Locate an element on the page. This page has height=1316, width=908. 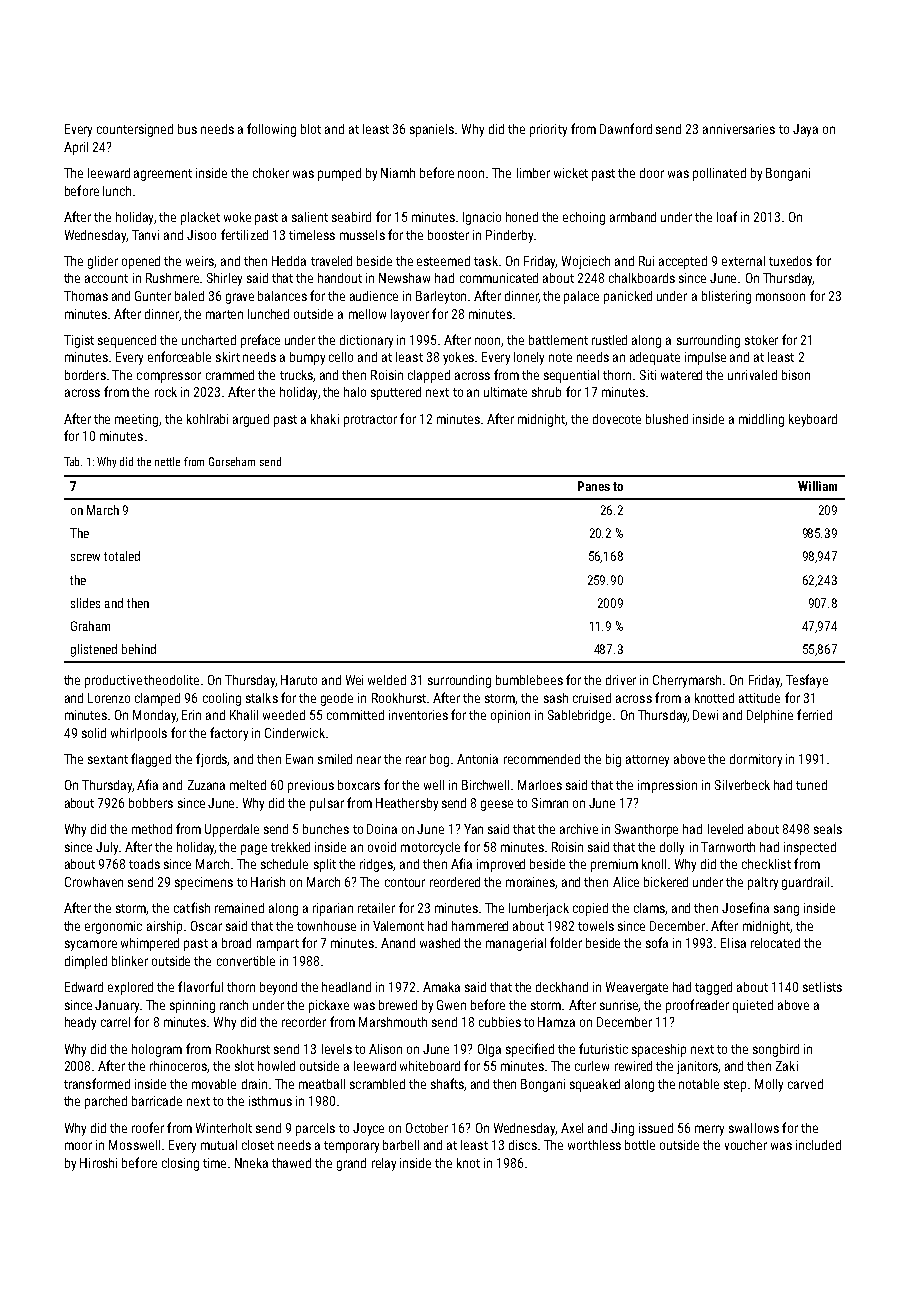
transformed is located at coordinates (97, 1083).
